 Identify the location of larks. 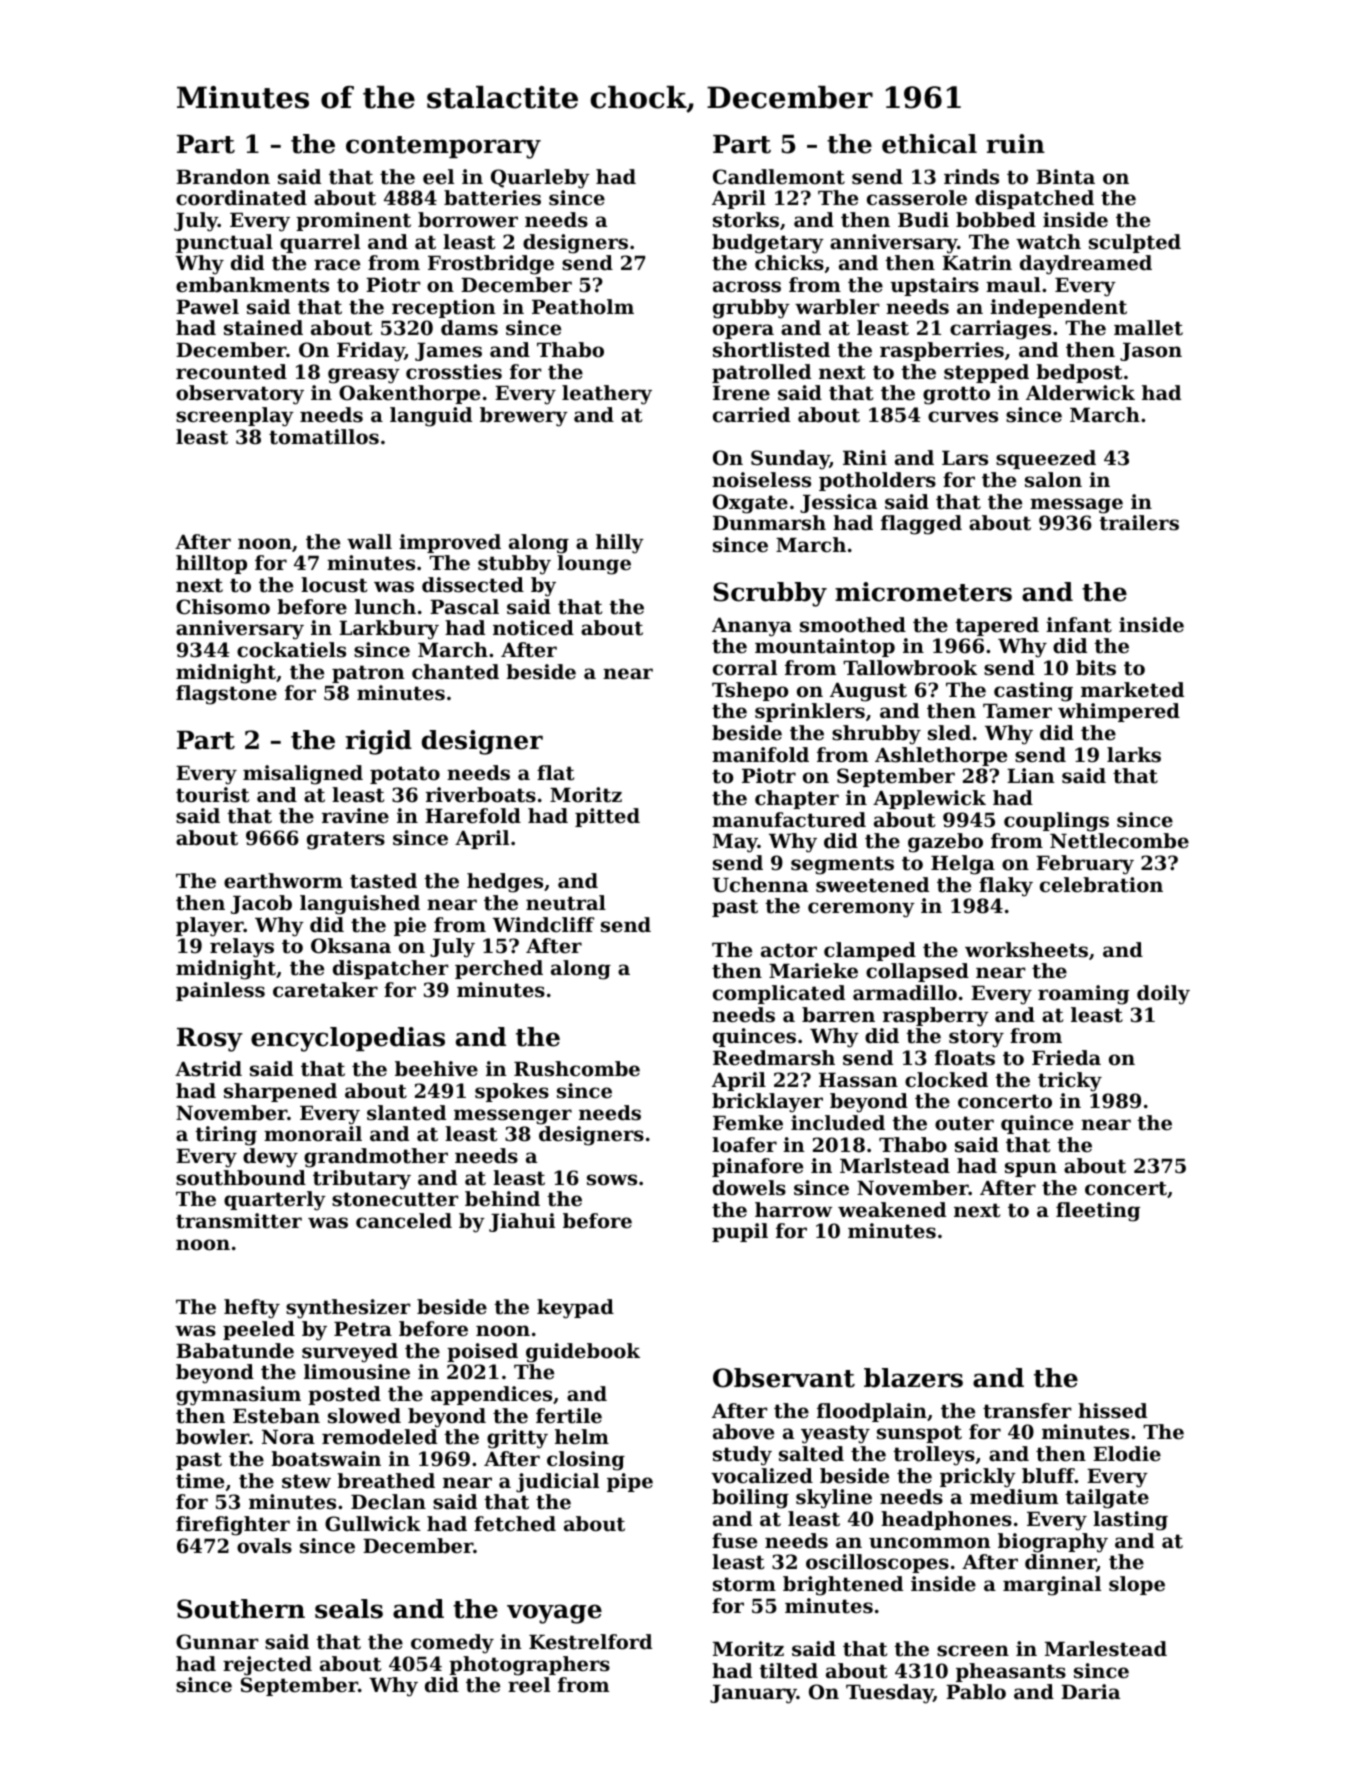
(1134, 755).
